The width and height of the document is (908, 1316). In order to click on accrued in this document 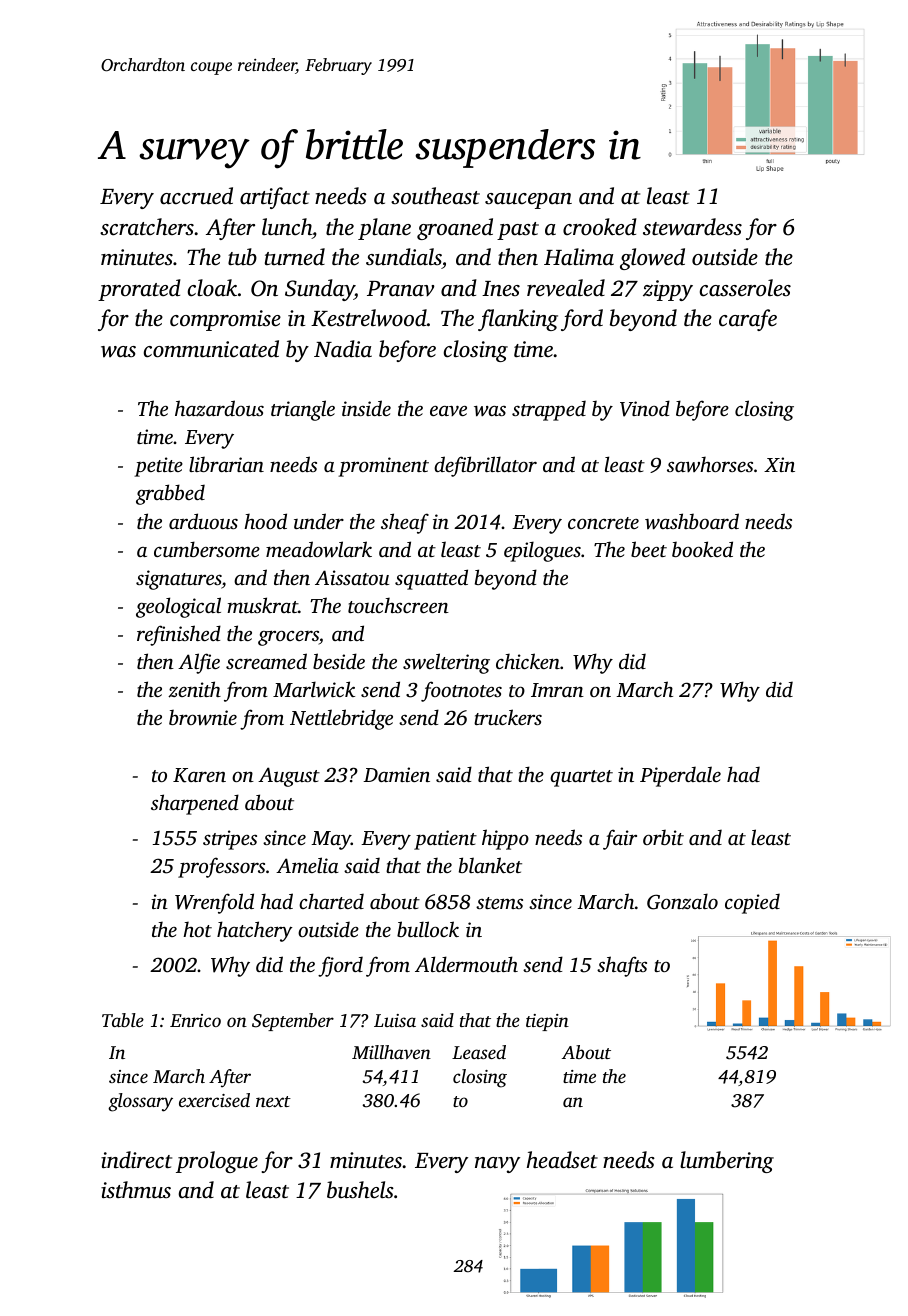, I will do `click(196, 196)`.
